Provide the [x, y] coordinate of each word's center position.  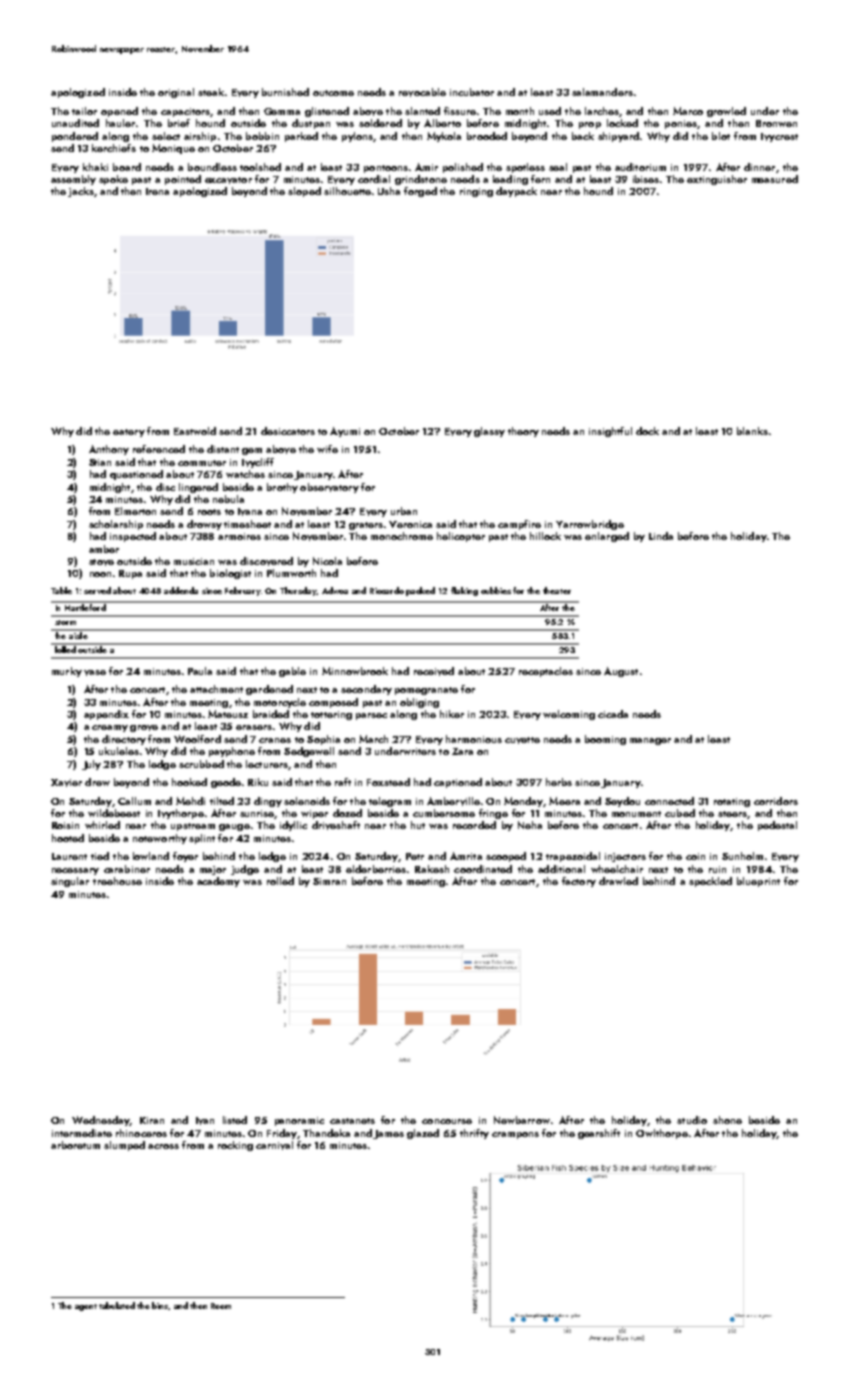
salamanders [602, 92]
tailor [84, 111]
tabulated [117, 1305]
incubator [472, 92]
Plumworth [291, 573]
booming [605, 740]
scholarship [116, 525]
